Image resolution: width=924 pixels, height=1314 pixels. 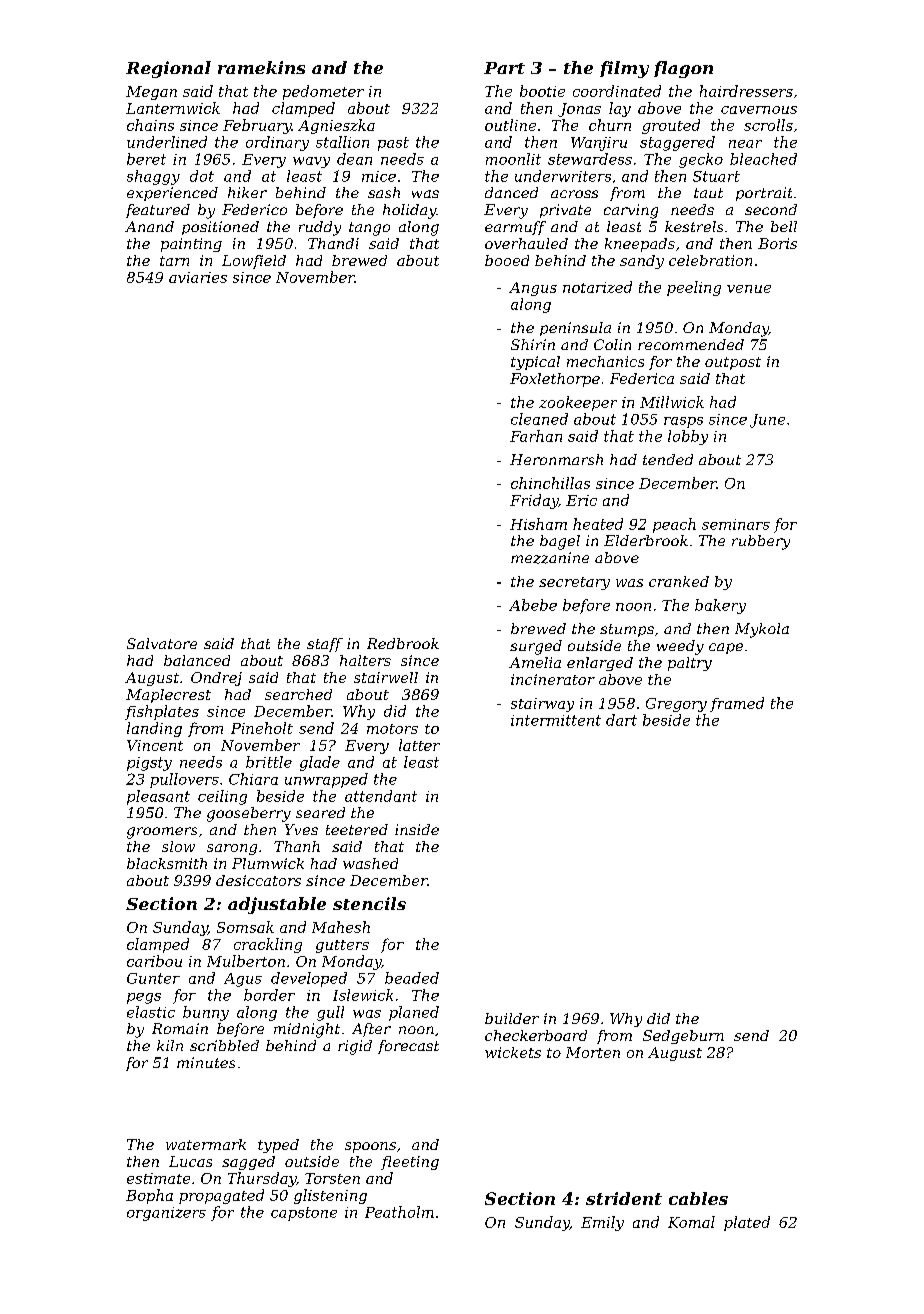 I want to click on wickets, so click(x=513, y=1052).
